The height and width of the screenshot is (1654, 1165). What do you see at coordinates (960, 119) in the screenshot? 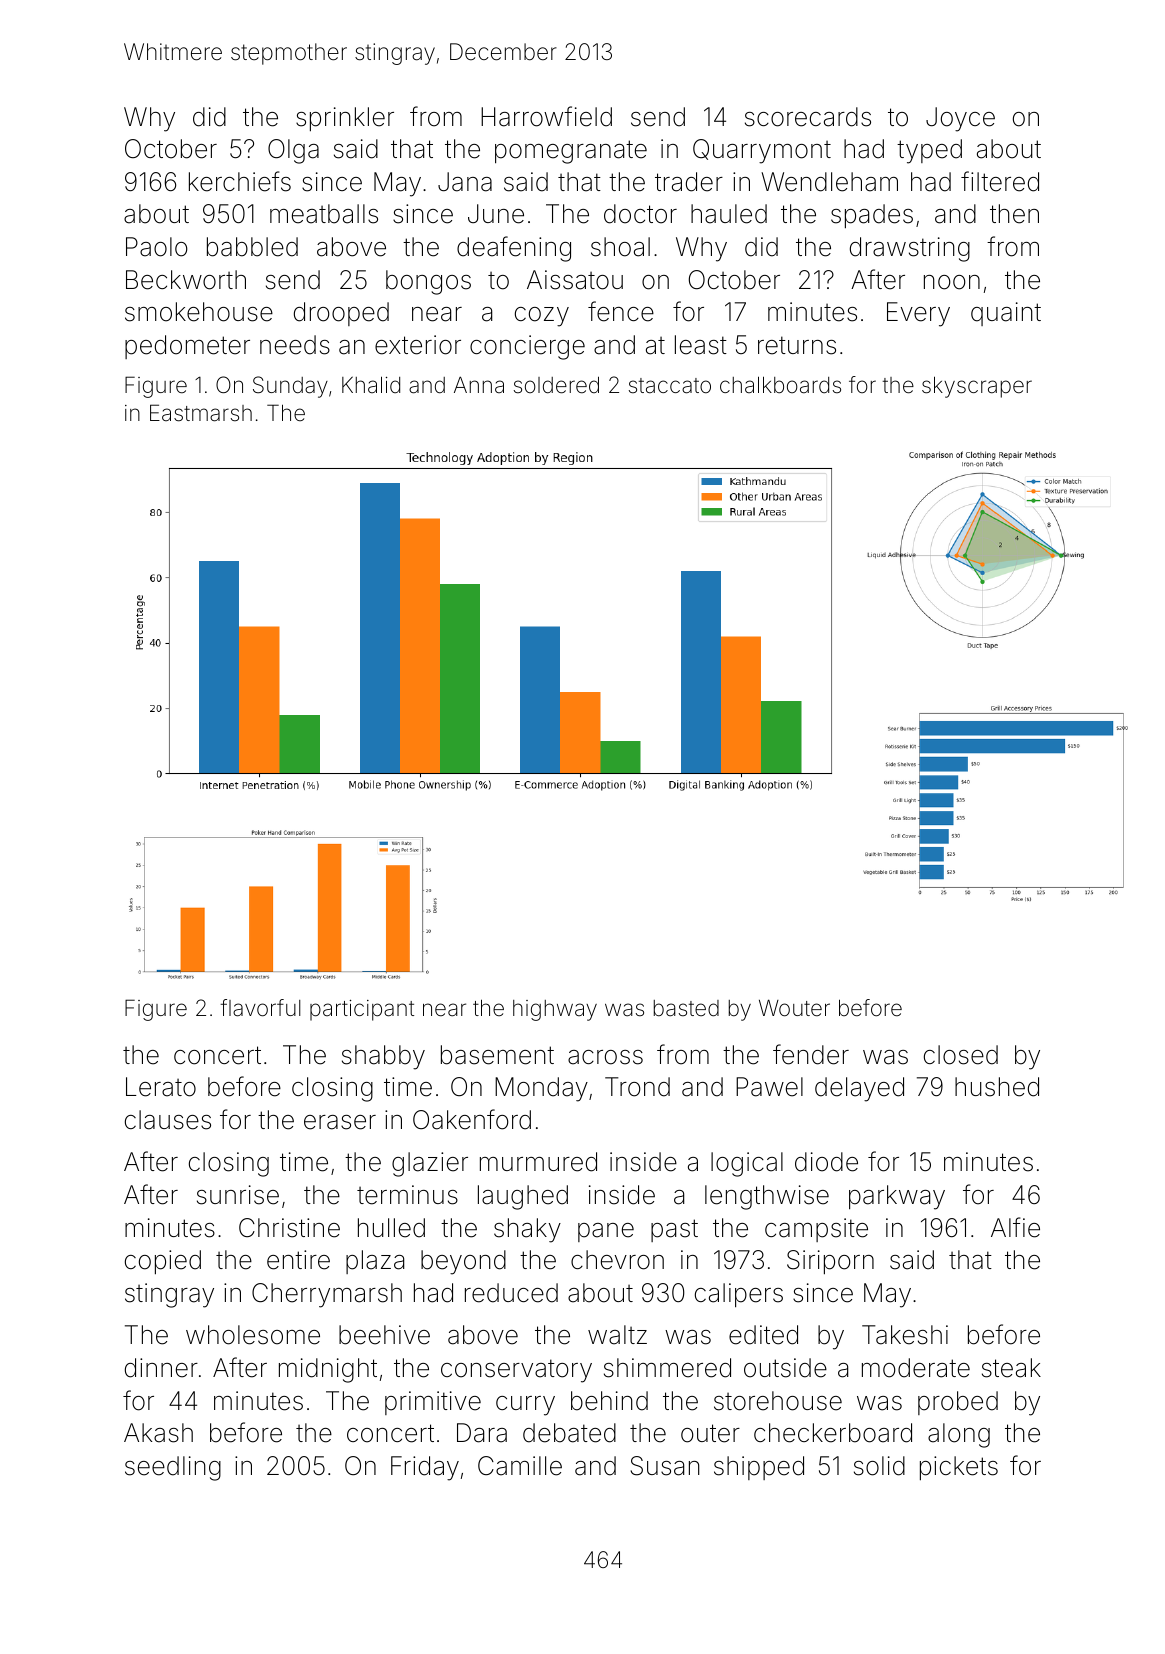
I see `Joyce` at bounding box center [960, 119].
